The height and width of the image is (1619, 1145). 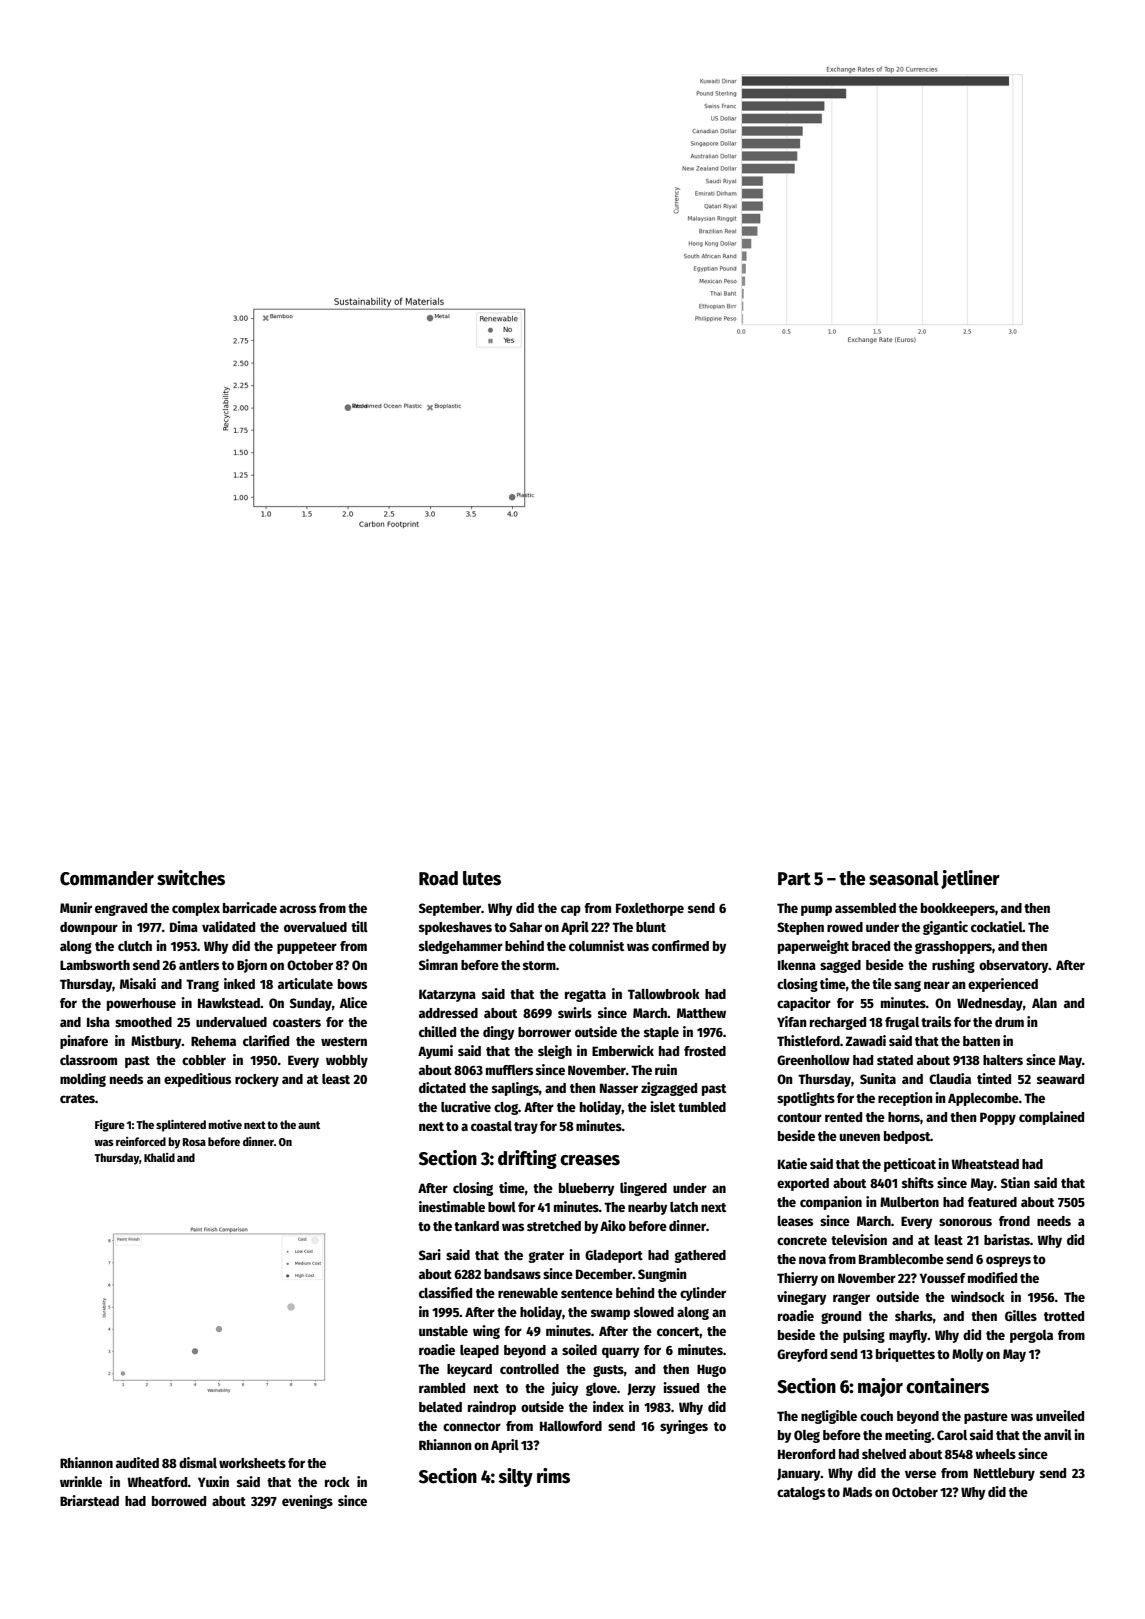 What do you see at coordinates (910, 1165) in the image?
I see `petticoat` at bounding box center [910, 1165].
